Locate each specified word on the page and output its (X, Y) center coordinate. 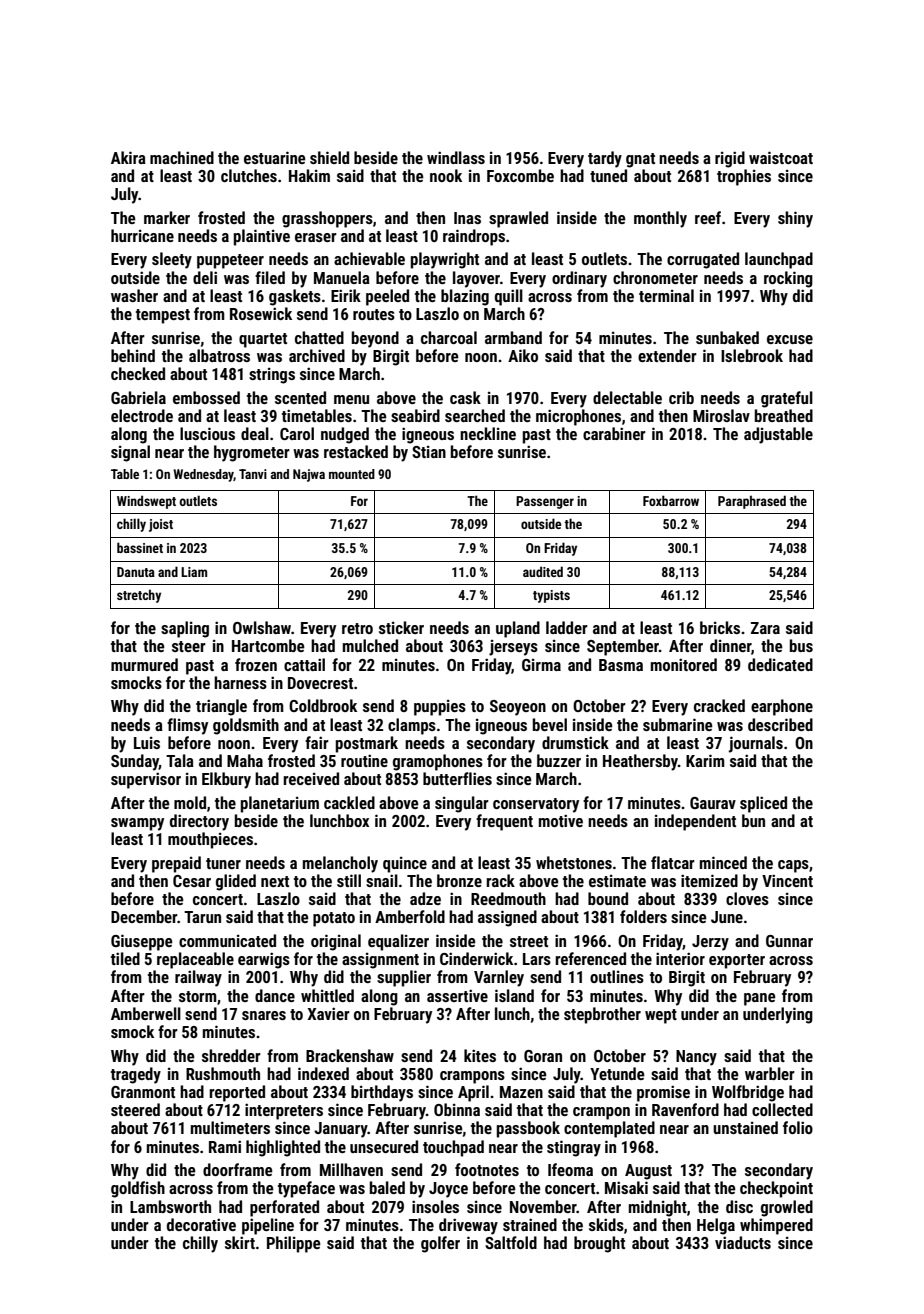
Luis (147, 743)
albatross (219, 355)
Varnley (499, 978)
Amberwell (146, 1013)
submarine (678, 724)
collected (782, 1109)
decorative (201, 1224)
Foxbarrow (671, 500)
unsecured (384, 1146)
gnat (640, 160)
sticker (401, 627)
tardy (605, 159)
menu (351, 399)
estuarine (275, 157)
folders (643, 916)
